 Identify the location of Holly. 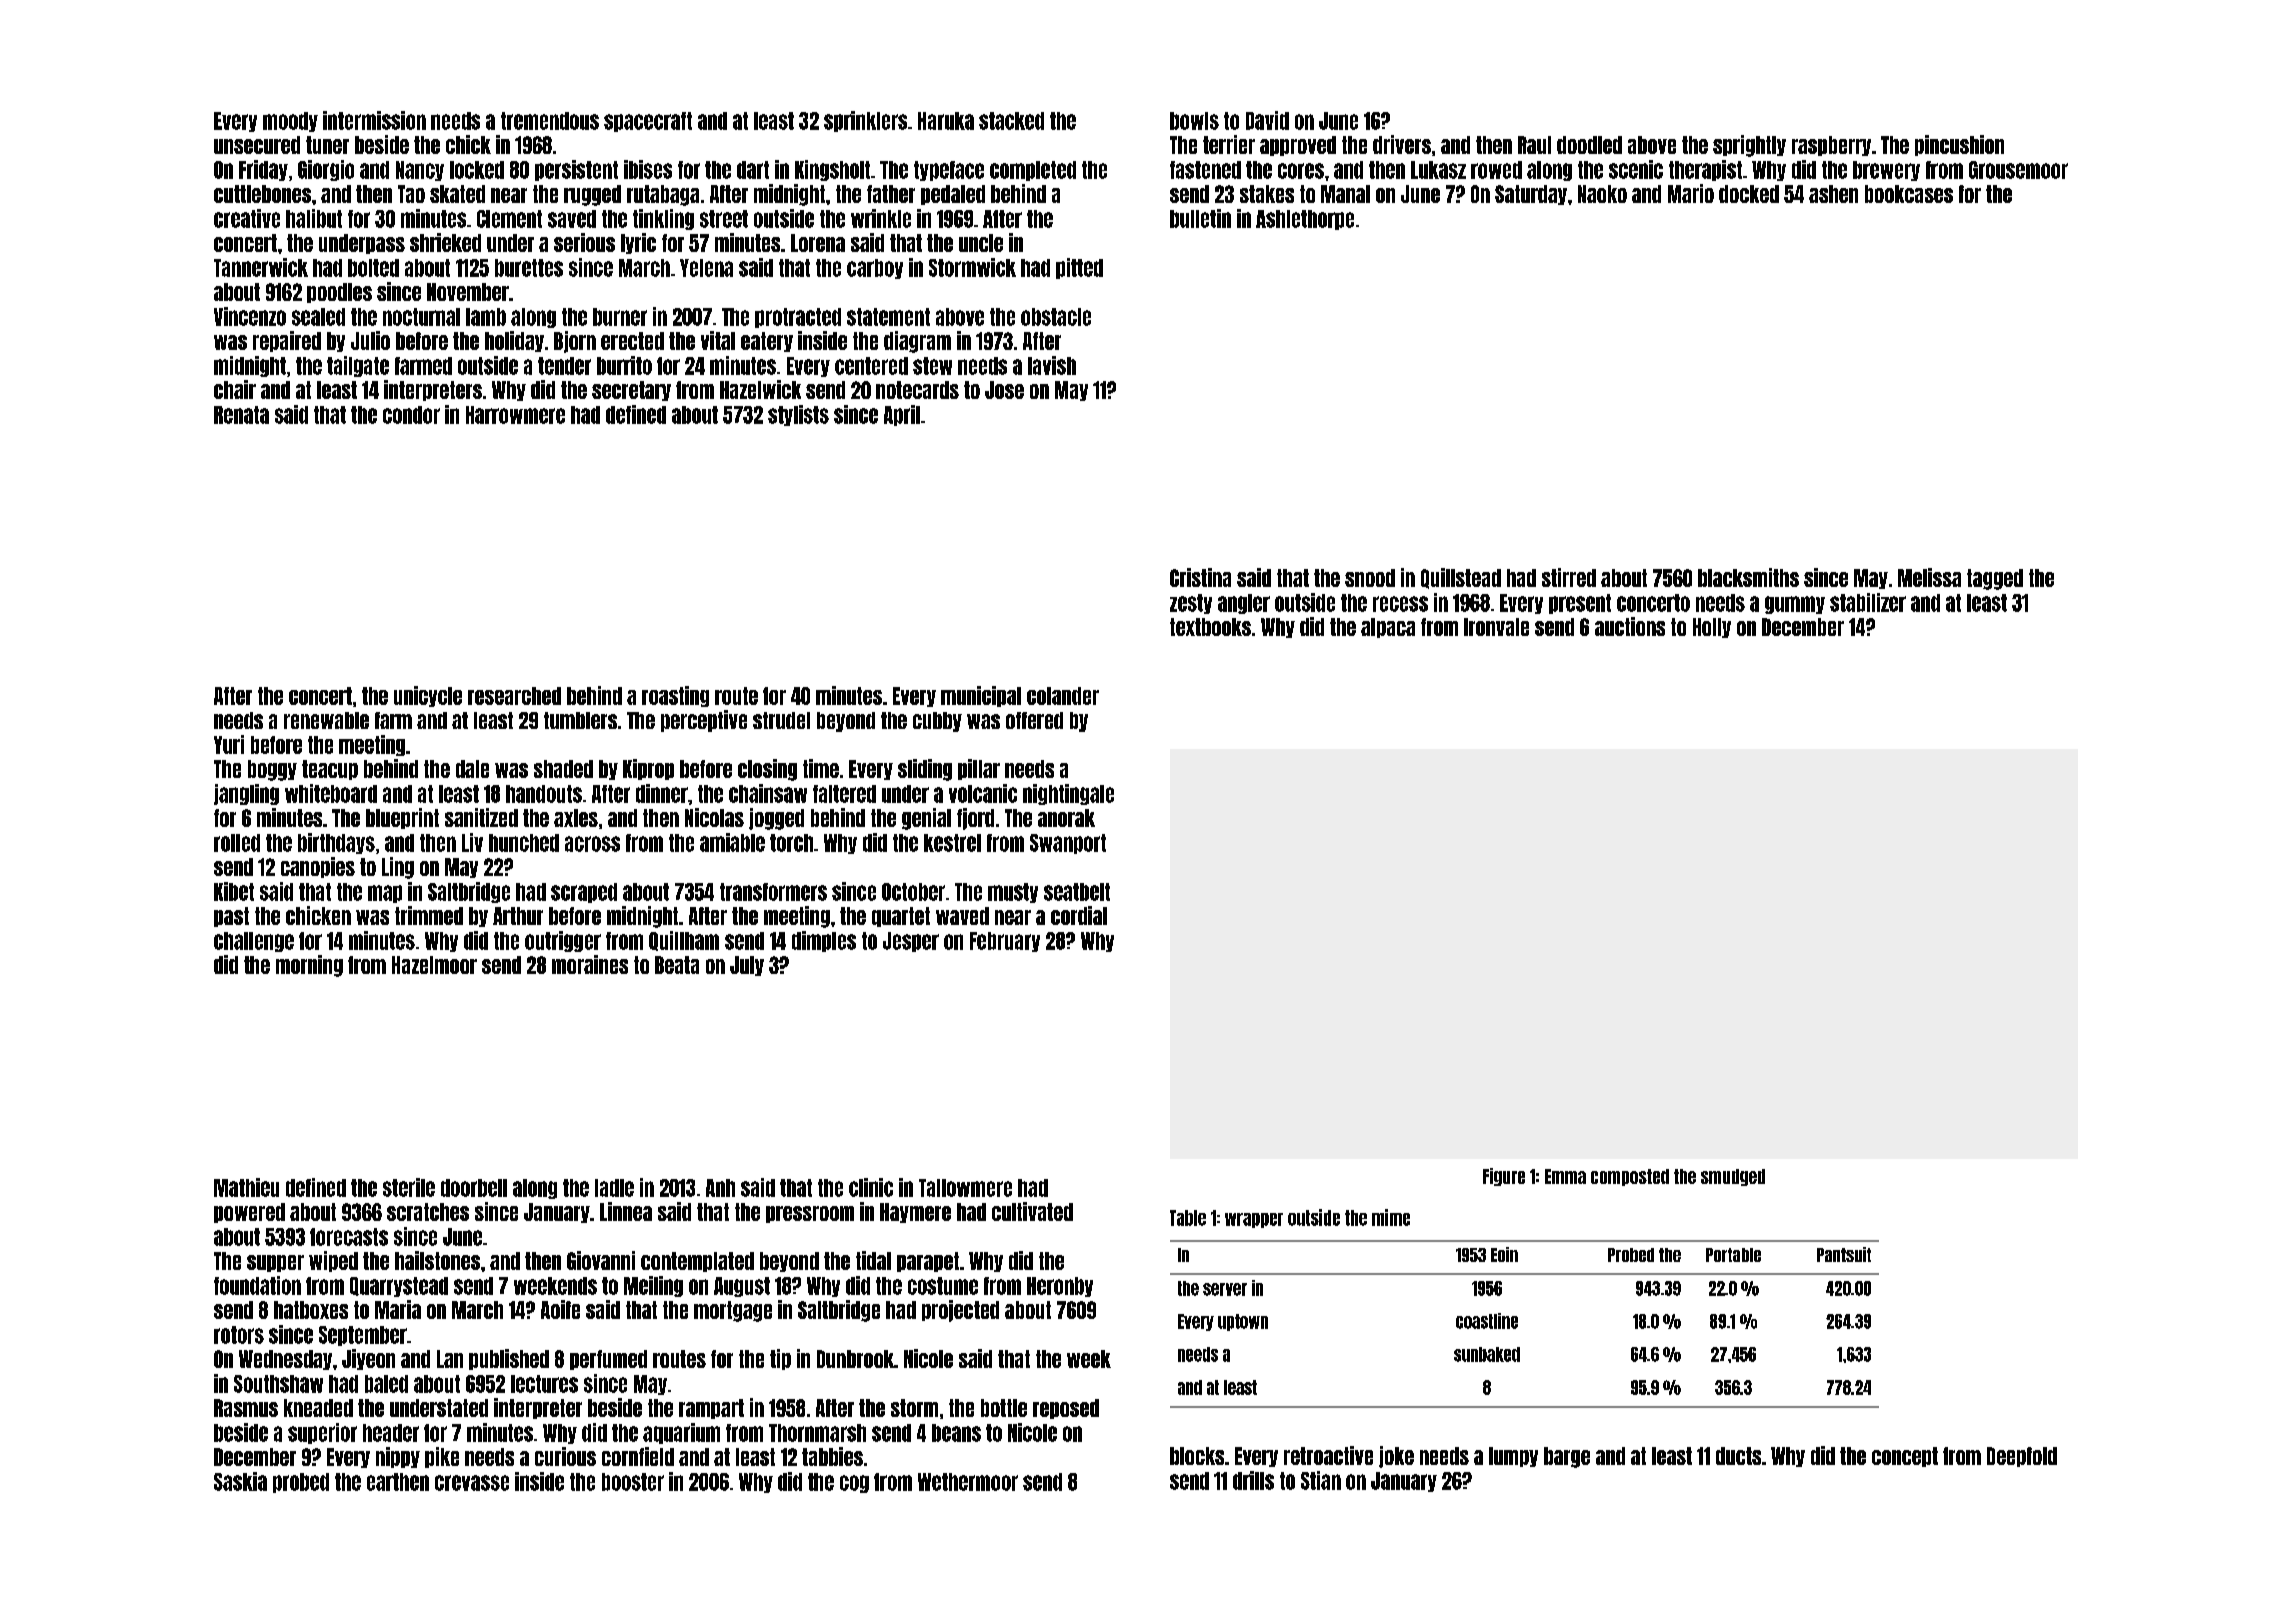
(1712, 628).
